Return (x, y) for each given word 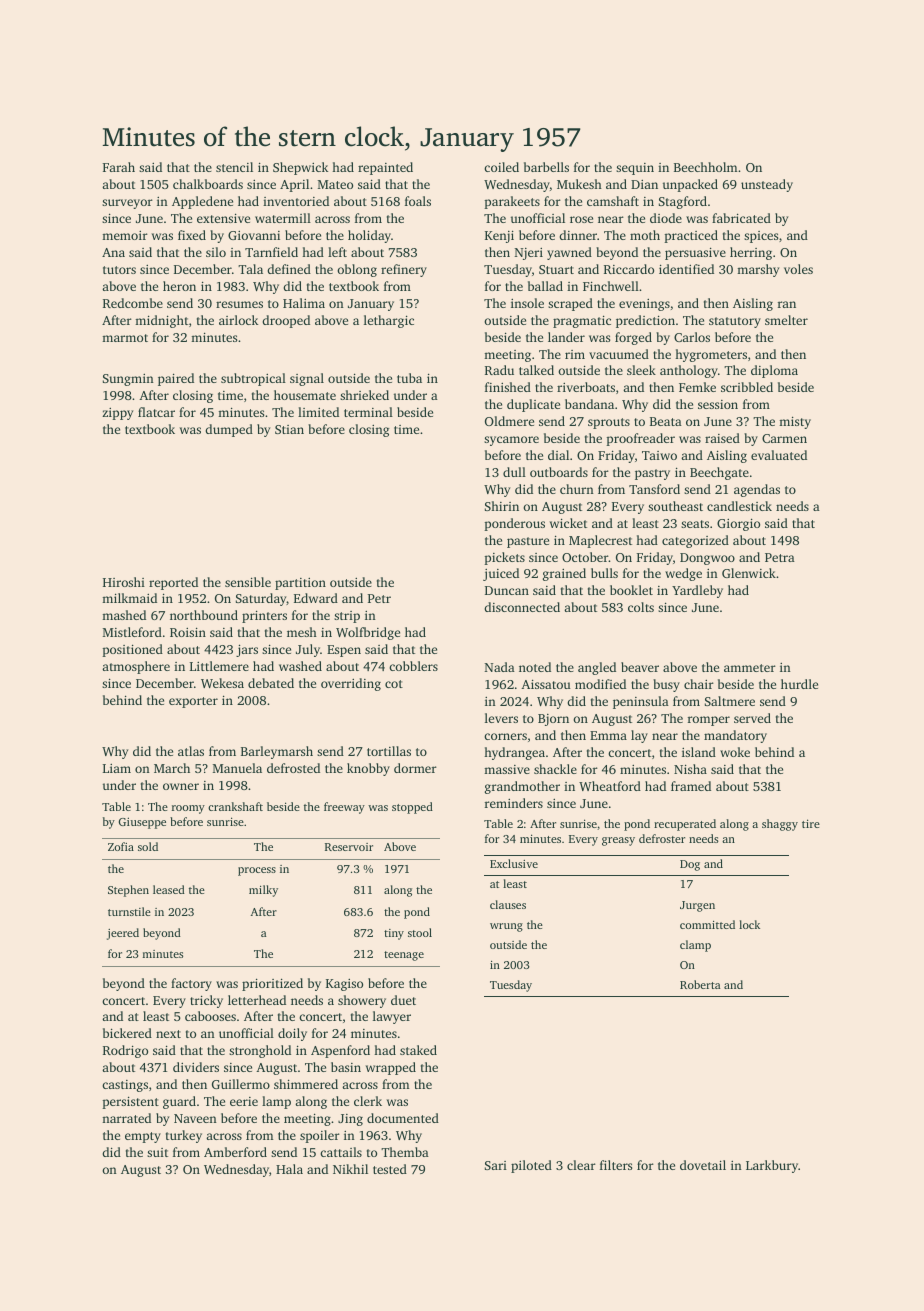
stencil (234, 167)
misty (795, 422)
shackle (555, 769)
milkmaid (129, 598)
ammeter (750, 668)
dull (514, 472)
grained (564, 574)
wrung (506, 927)
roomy (188, 809)
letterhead (257, 1000)
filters (616, 1165)
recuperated (685, 825)
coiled (501, 167)
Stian (289, 429)
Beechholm (705, 167)
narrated (126, 1118)
